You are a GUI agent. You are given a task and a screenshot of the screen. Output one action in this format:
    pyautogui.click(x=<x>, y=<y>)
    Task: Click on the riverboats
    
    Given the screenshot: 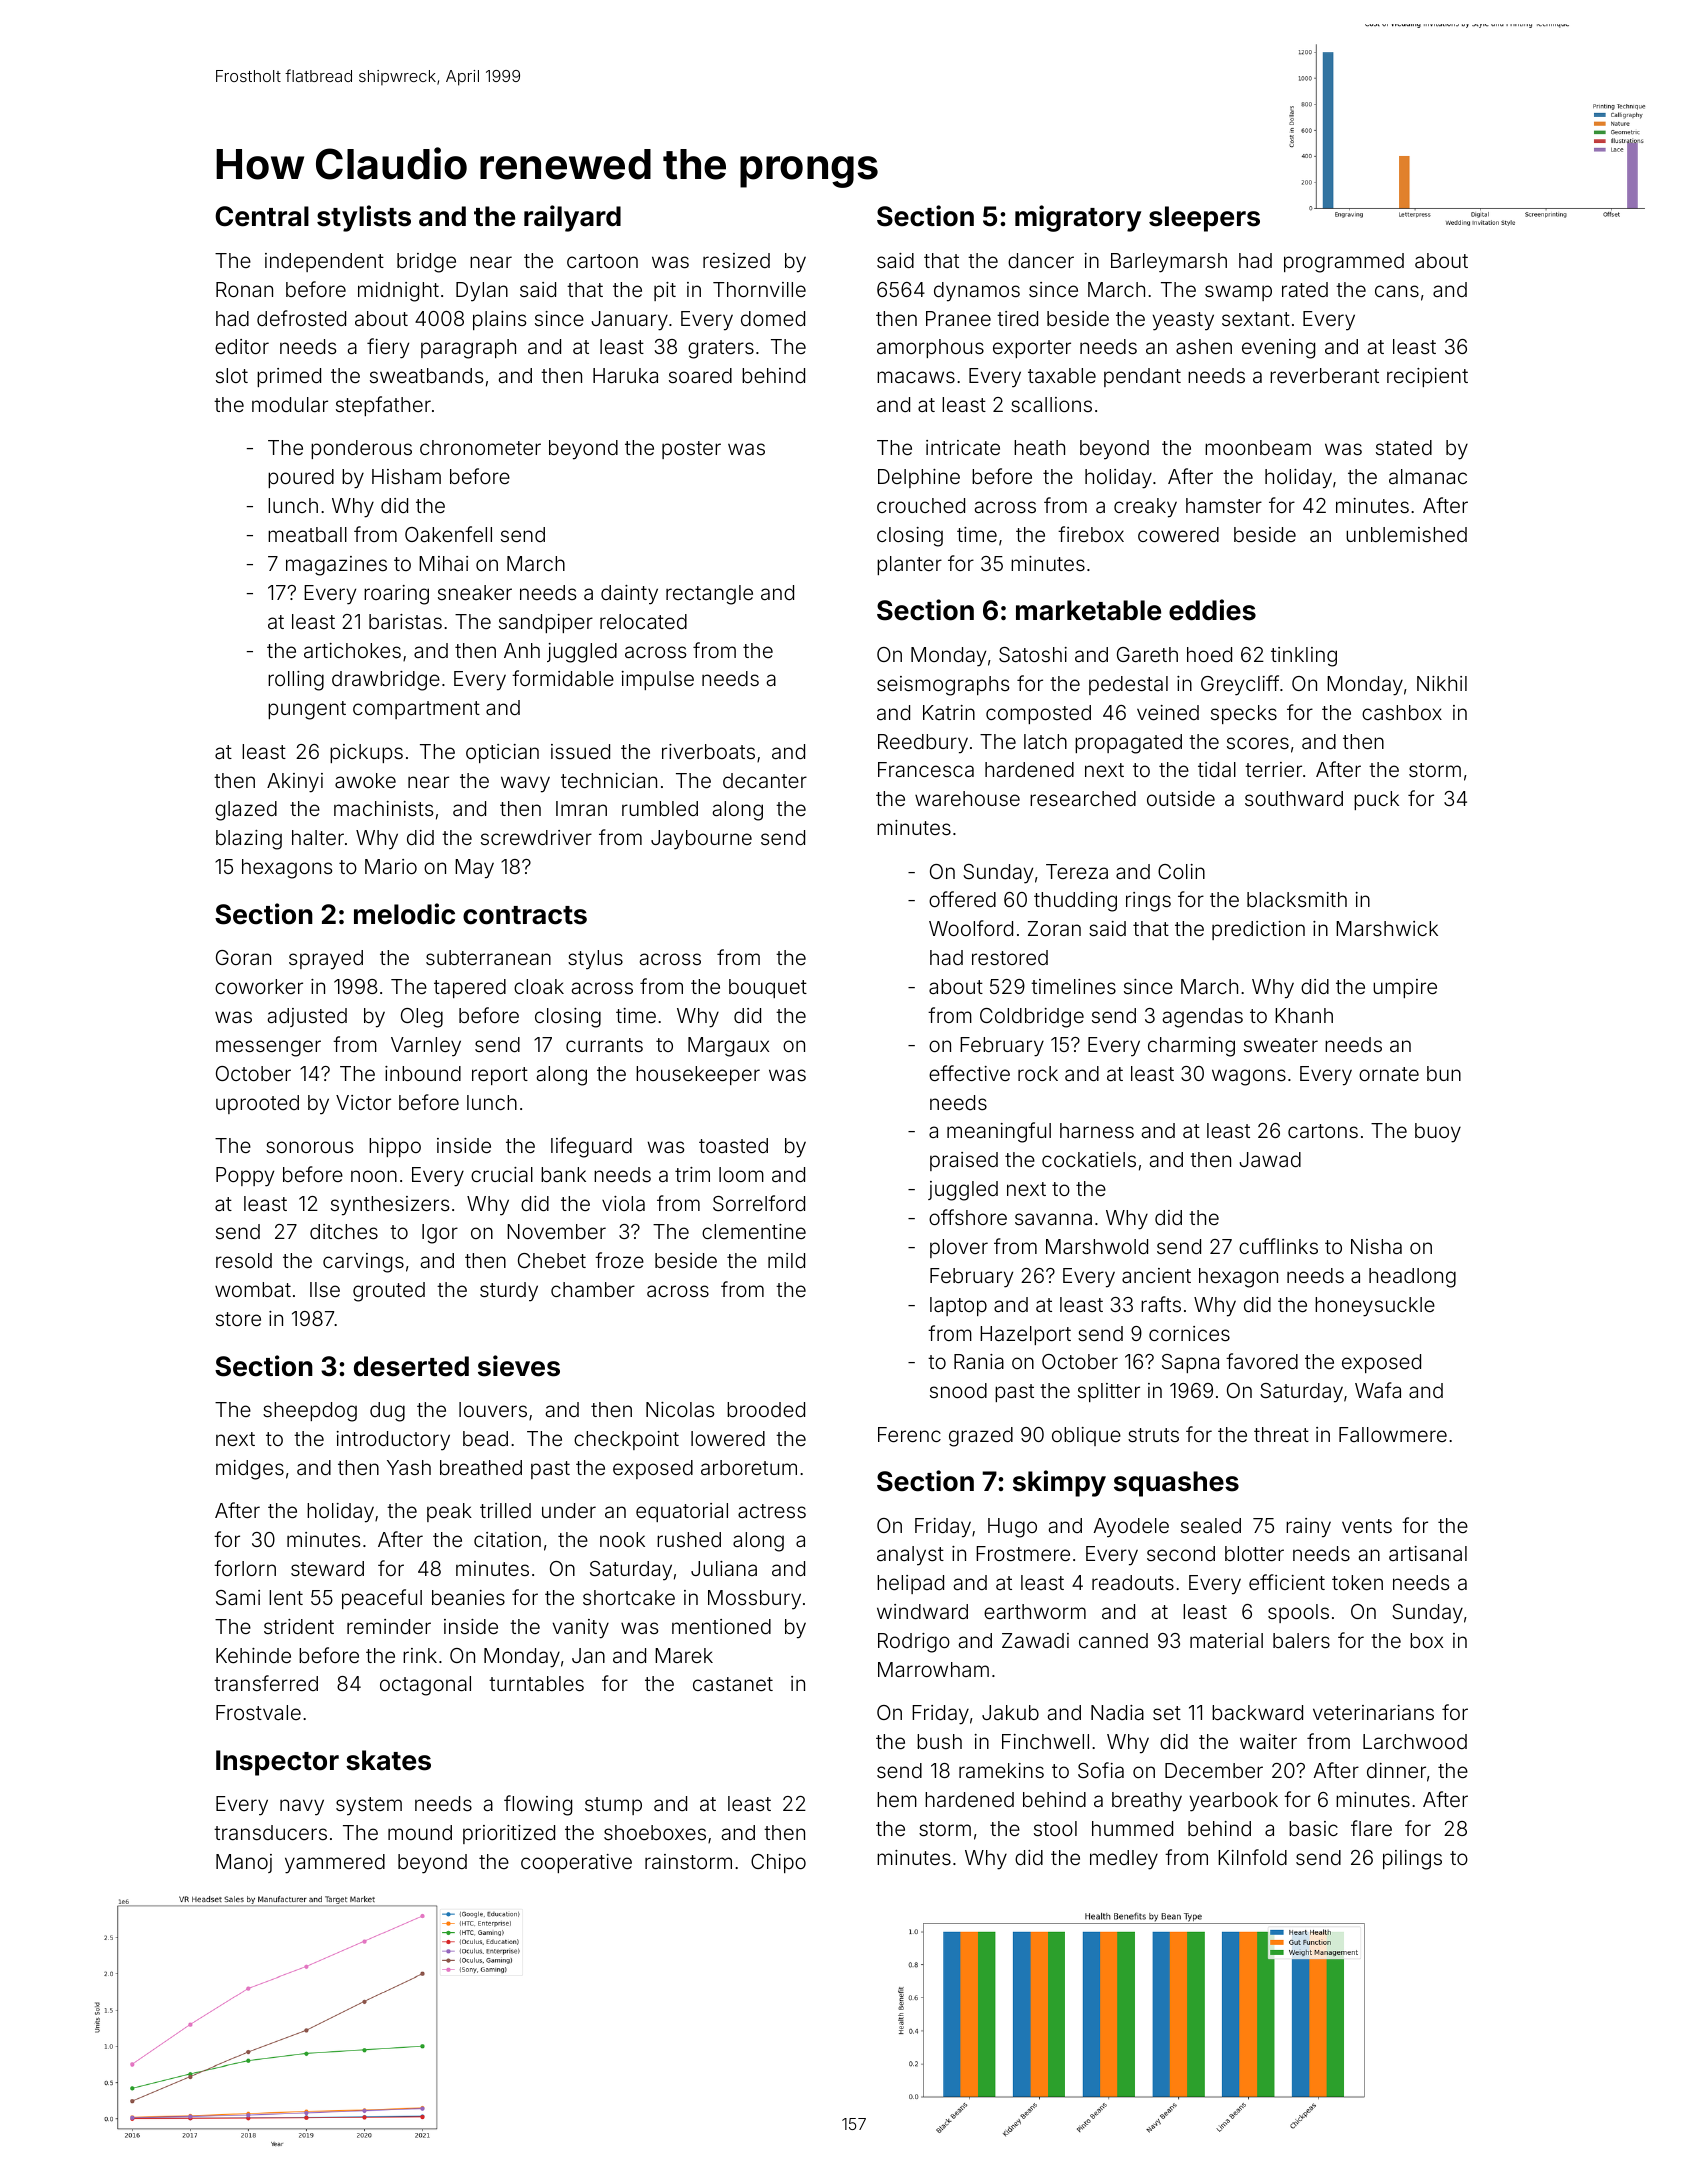 What is the action you would take?
    pyautogui.click(x=708, y=751)
